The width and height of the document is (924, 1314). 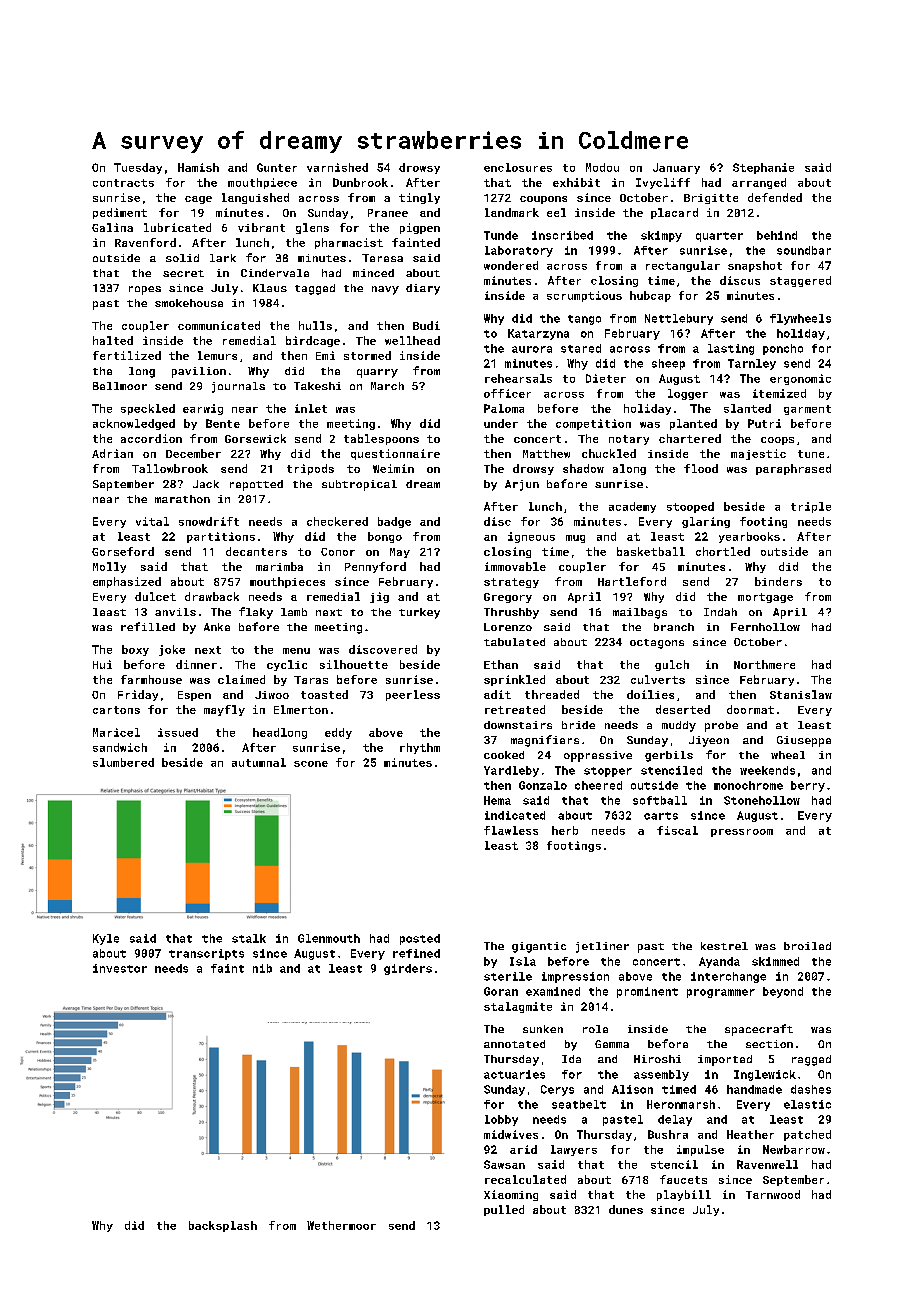 What do you see at coordinates (811, 1060) in the document?
I see `ragged` at bounding box center [811, 1060].
